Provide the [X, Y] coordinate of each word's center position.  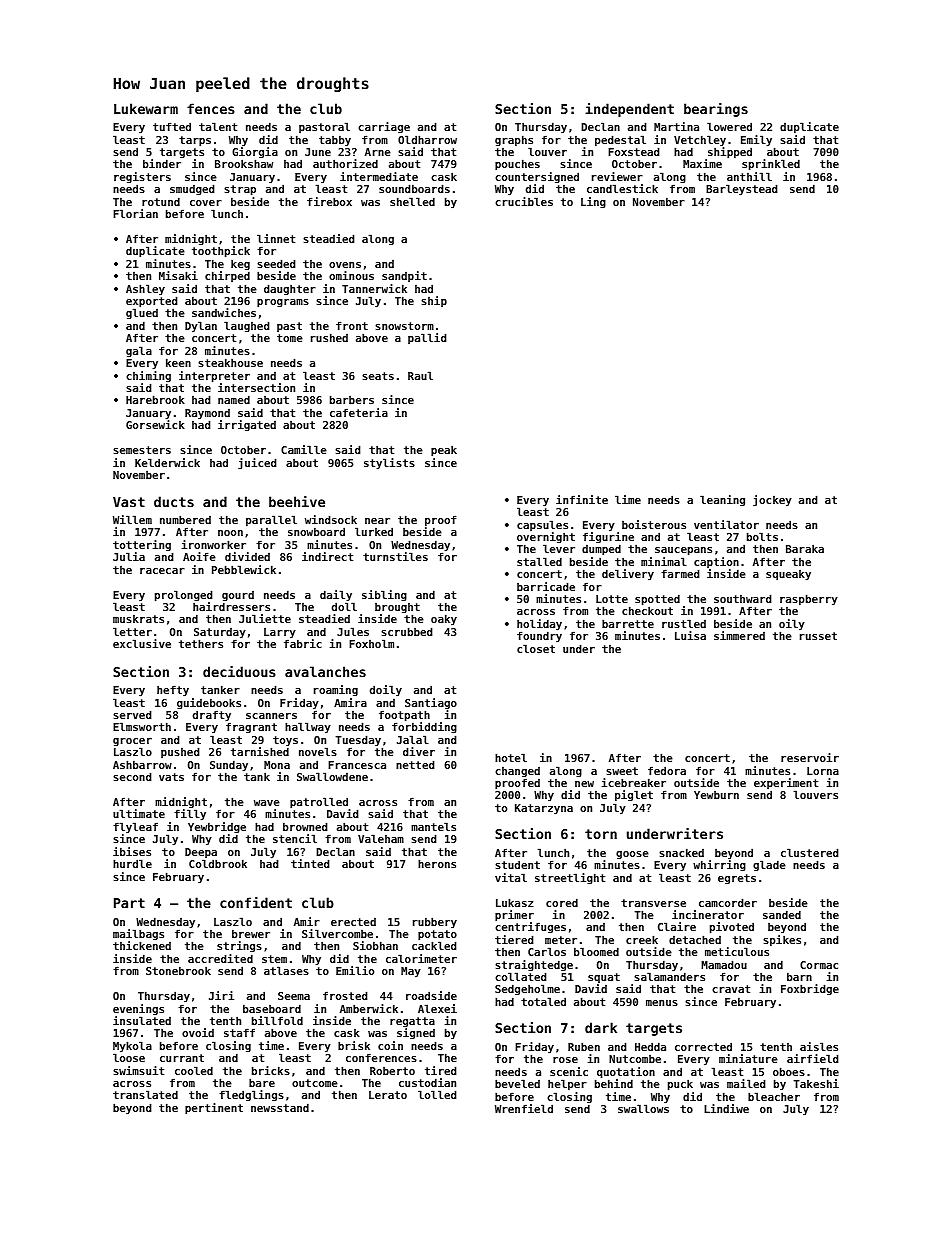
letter [132, 631]
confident [256, 902]
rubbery [435, 922]
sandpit [404, 276]
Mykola [132, 1047]
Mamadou [724, 964]
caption [716, 562]
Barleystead [742, 190]
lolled [437, 1094]
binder [162, 163]
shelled [412, 201]
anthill [749, 176]
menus [662, 1003]
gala [139, 351]
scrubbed [407, 631]
